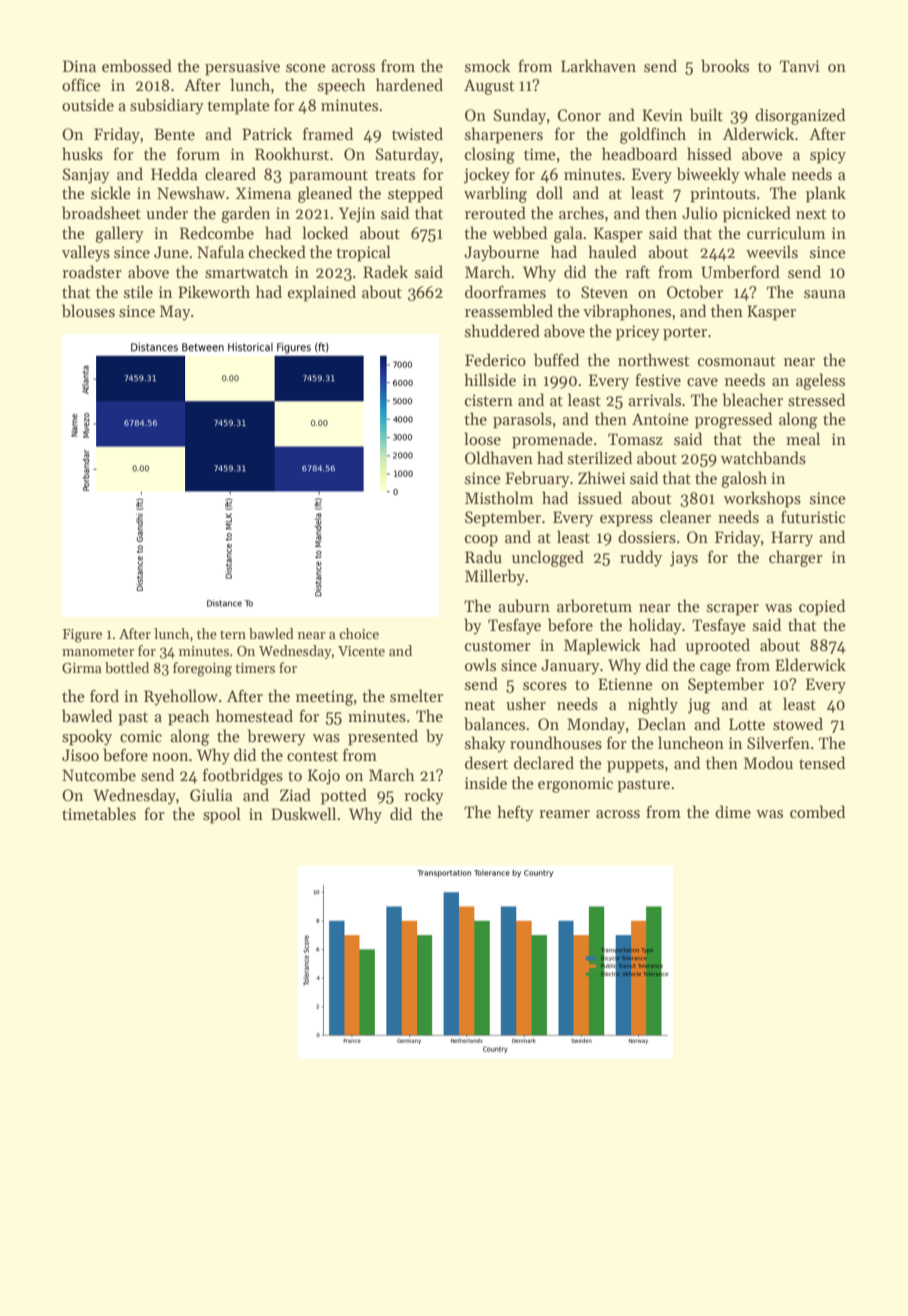 This page has height=1316, width=908. I want to click on Harry, so click(792, 539).
